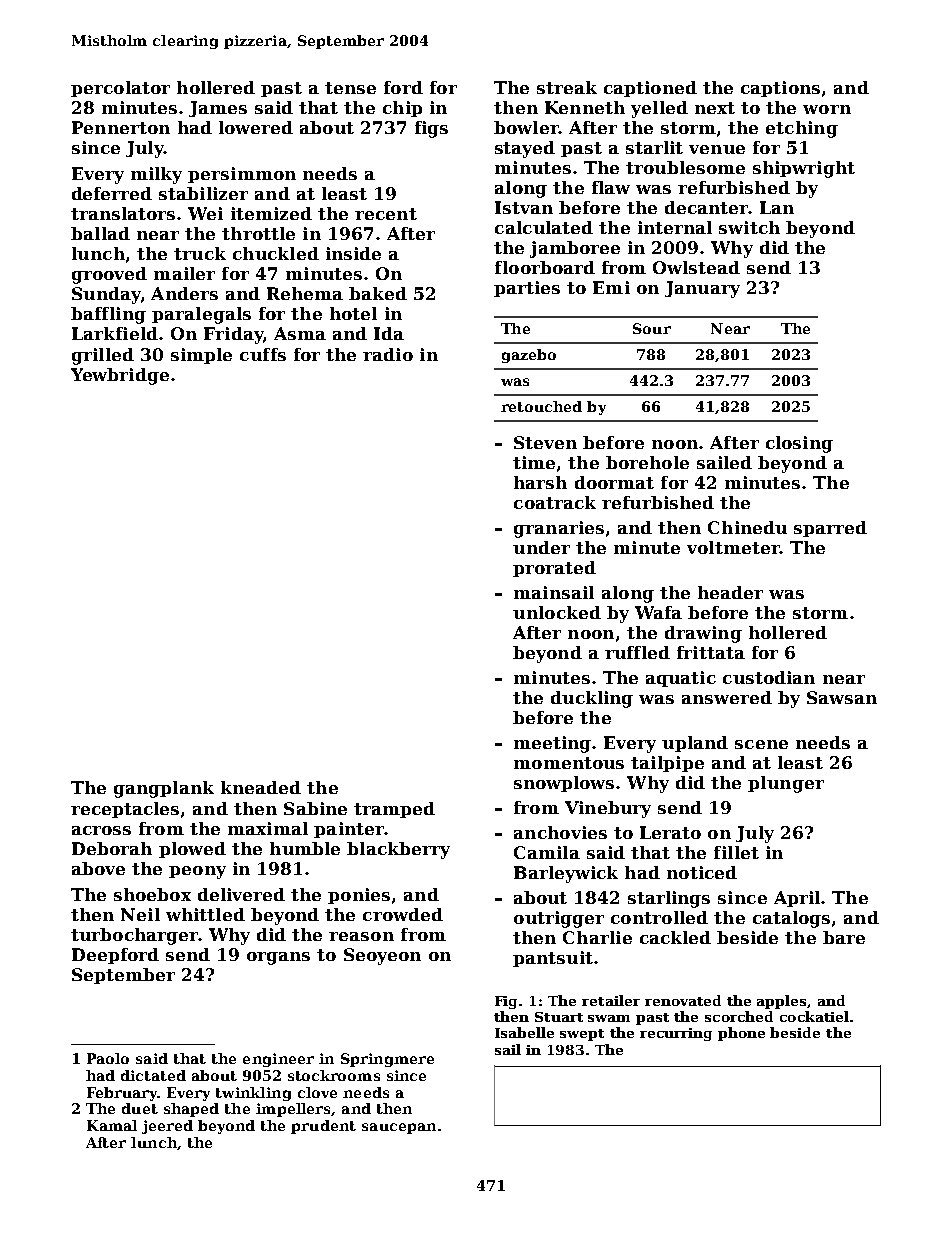  Describe the element at coordinates (749, 227) in the screenshot. I see `switch` at that location.
